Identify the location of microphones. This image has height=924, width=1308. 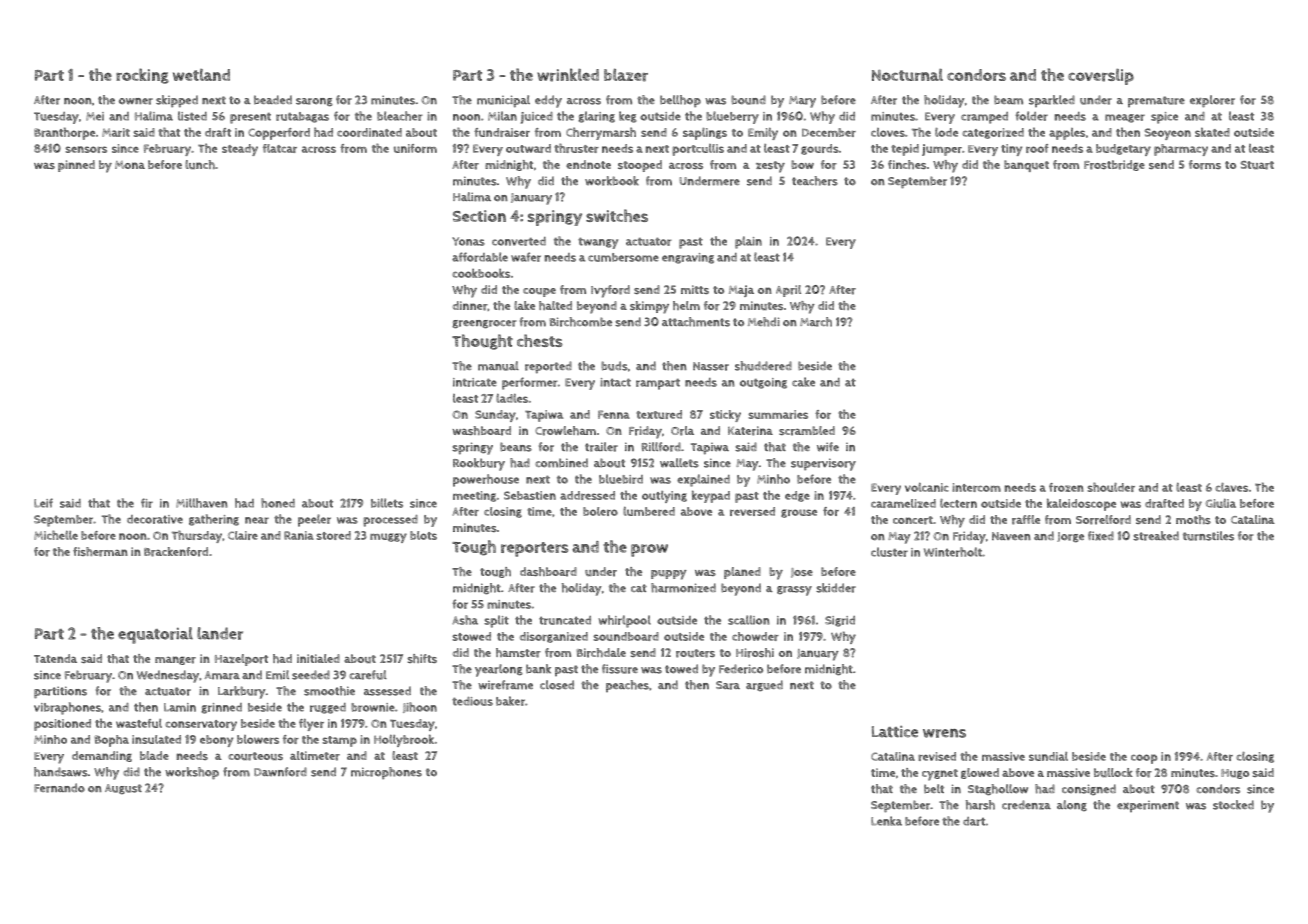
(386, 773).
